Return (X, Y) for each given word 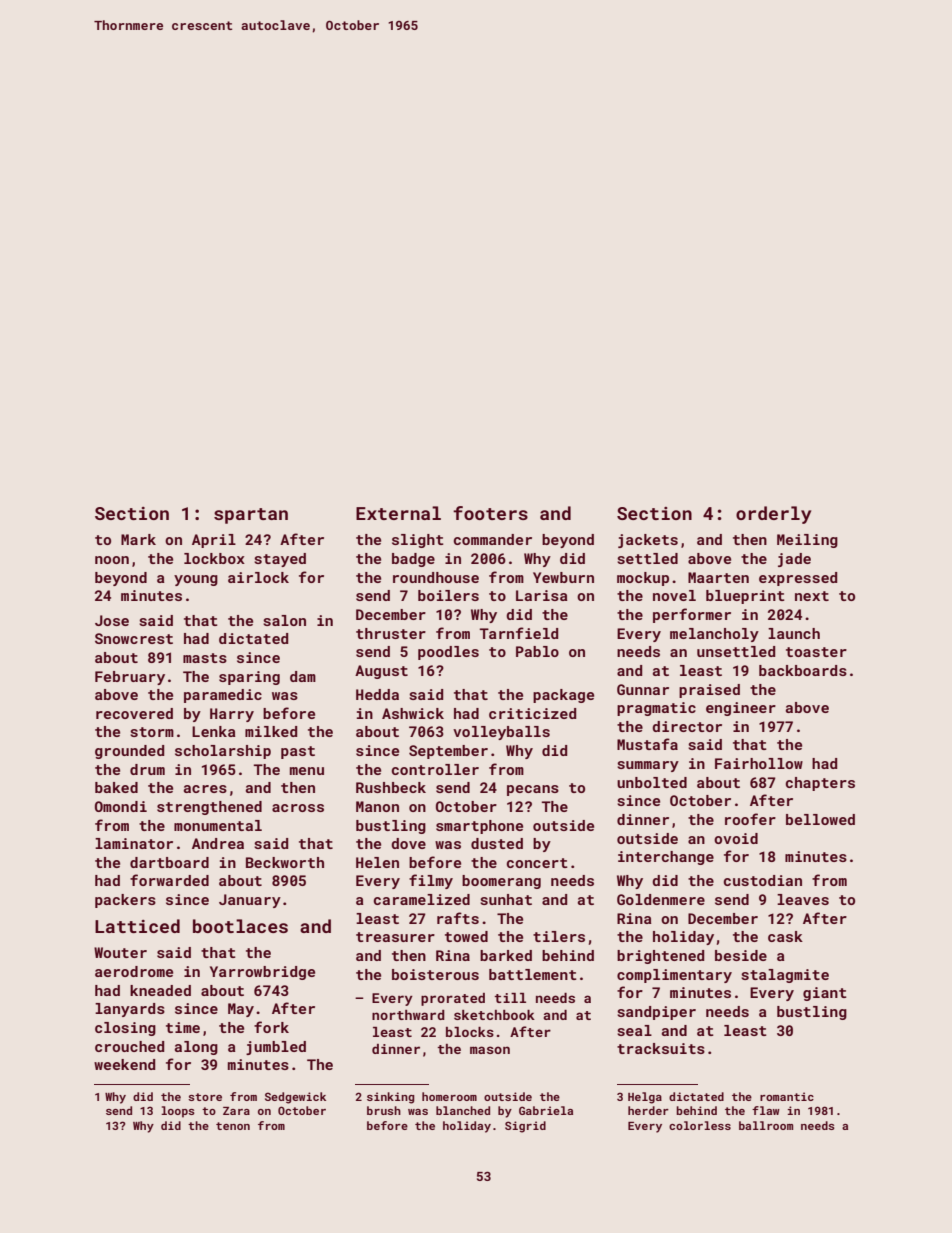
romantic (787, 1096)
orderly (773, 515)
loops (178, 1112)
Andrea (218, 843)
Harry (232, 715)
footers (490, 513)
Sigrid (525, 1127)
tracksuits (661, 1048)
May (241, 1010)
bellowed (820, 819)
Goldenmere (661, 899)
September (448, 752)
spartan (251, 516)
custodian (763, 880)
